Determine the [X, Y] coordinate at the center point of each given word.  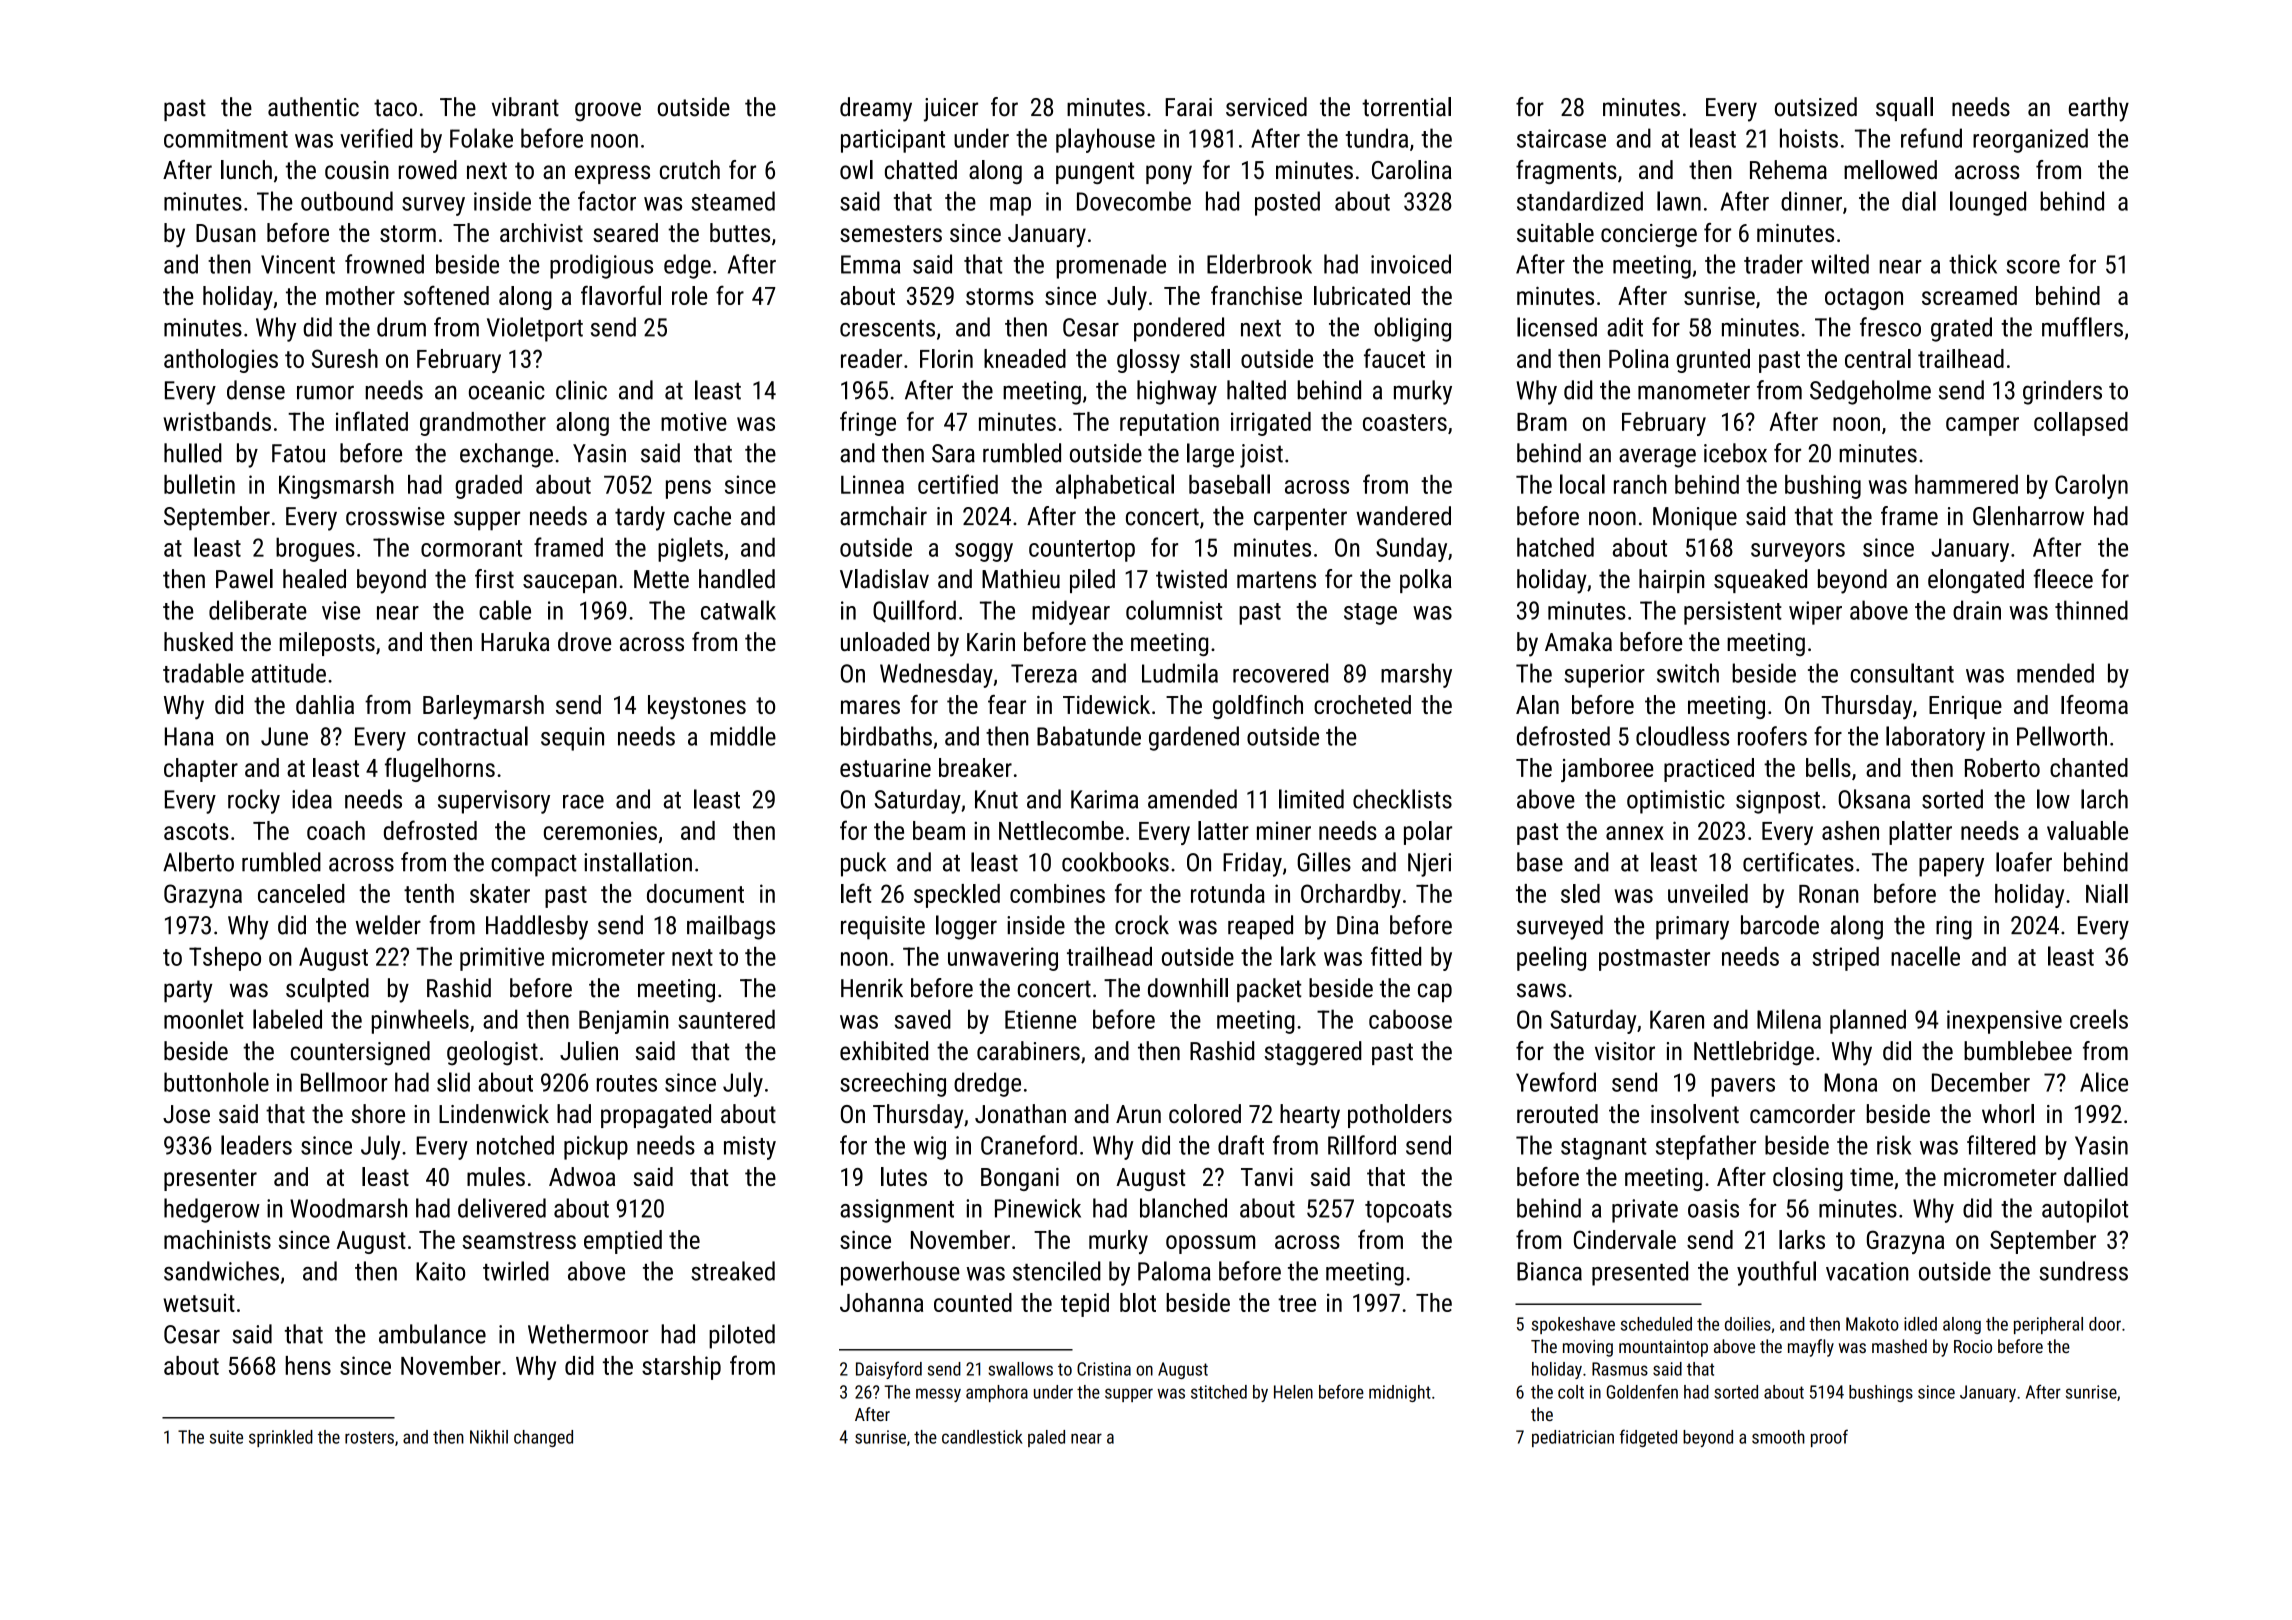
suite [226, 1437]
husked [198, 641]
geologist [492, 1053]
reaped [1260, 927]
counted [973, 1302]
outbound [347, 201]
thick [1973, 264]
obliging [1412, 329]
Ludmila [1180, 673]
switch [1688, 673]
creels [2099, 1019]
